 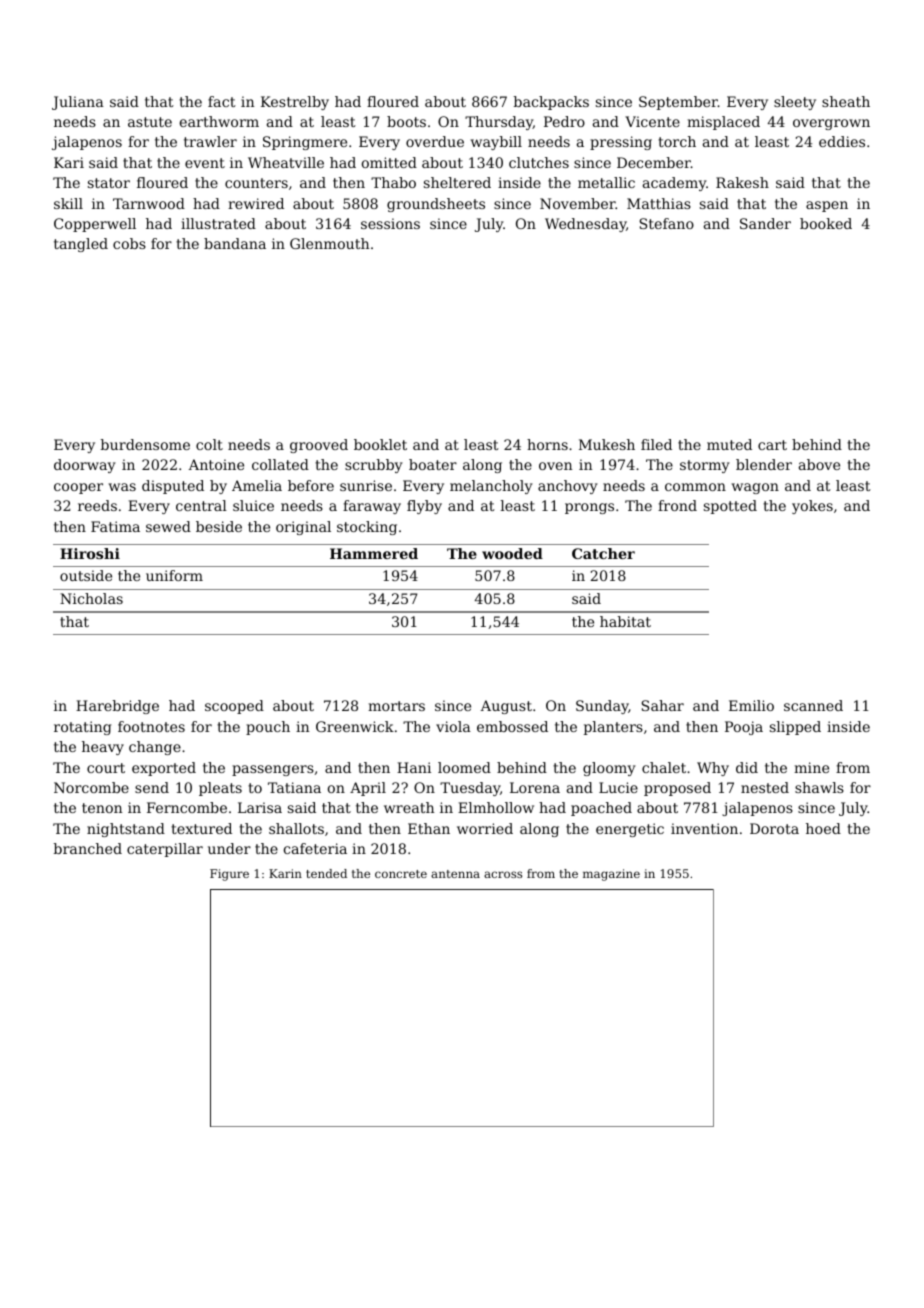 I want to click on Hiroshi, so click(x=90, y=553).
